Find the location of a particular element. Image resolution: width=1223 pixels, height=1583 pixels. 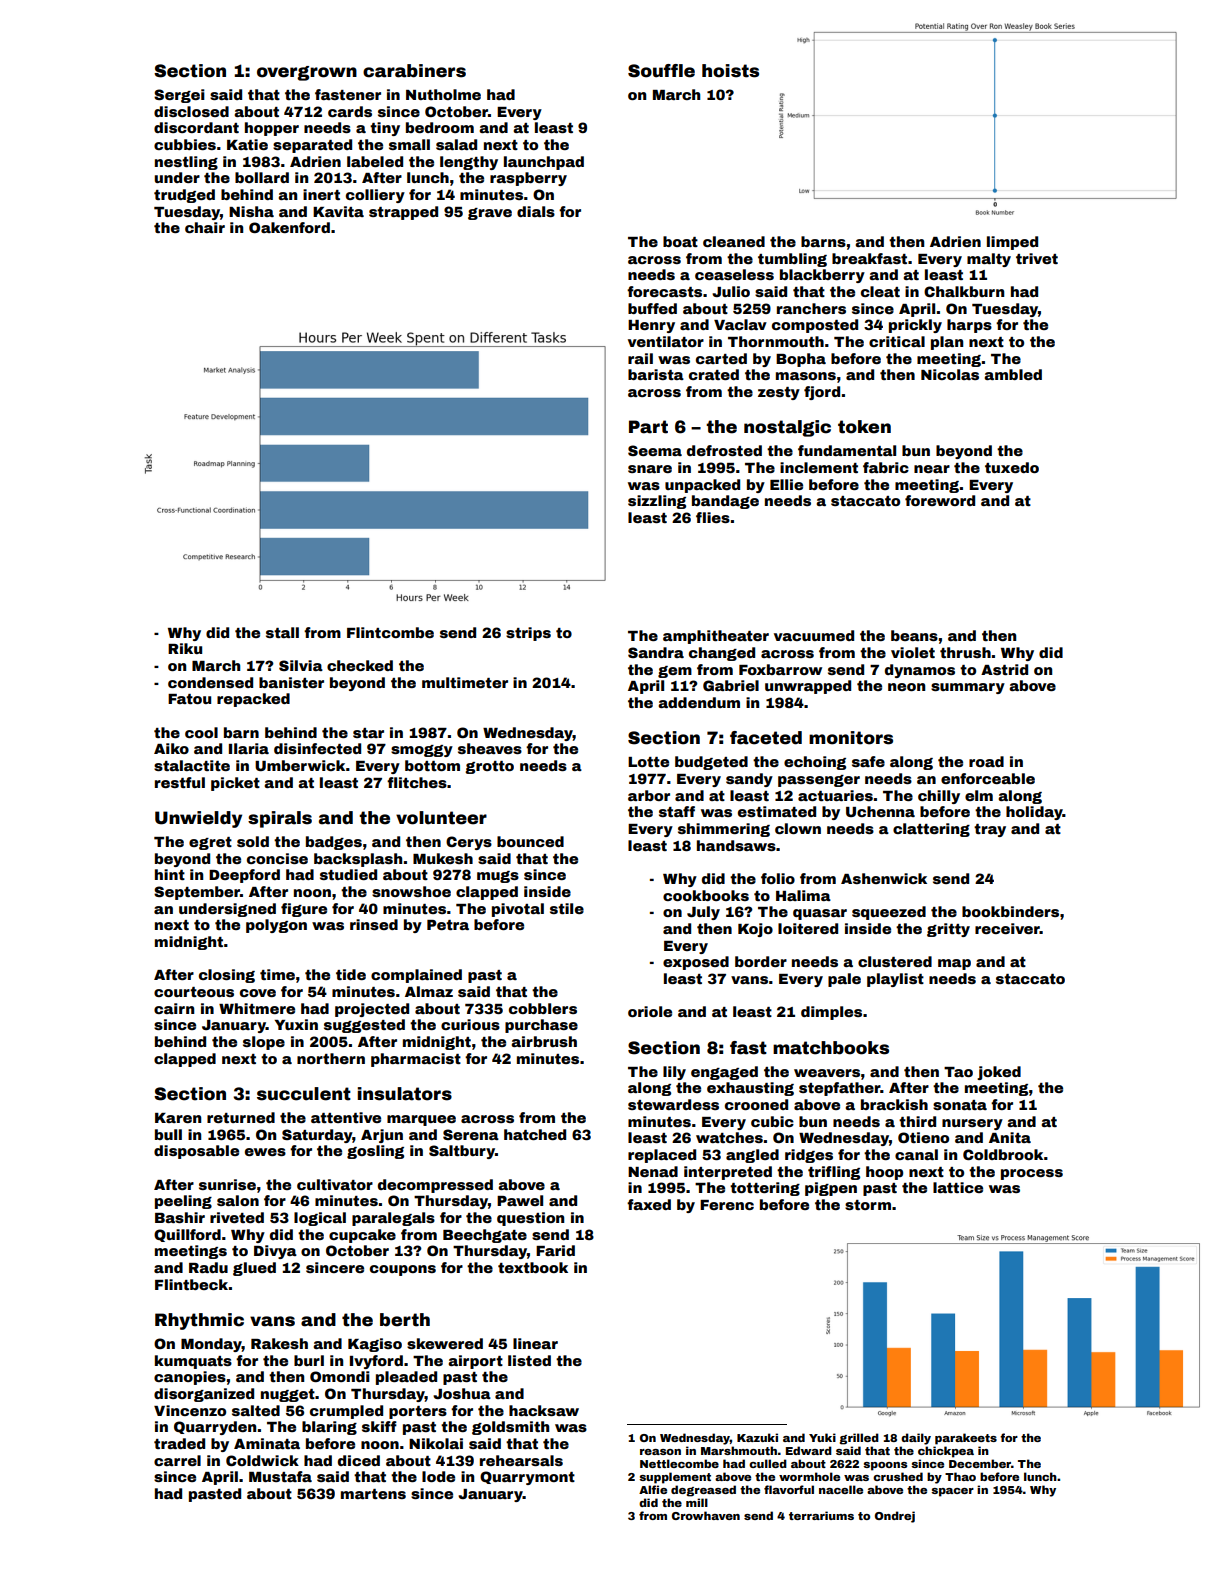

fjord is located at coordinates (822, 393).
